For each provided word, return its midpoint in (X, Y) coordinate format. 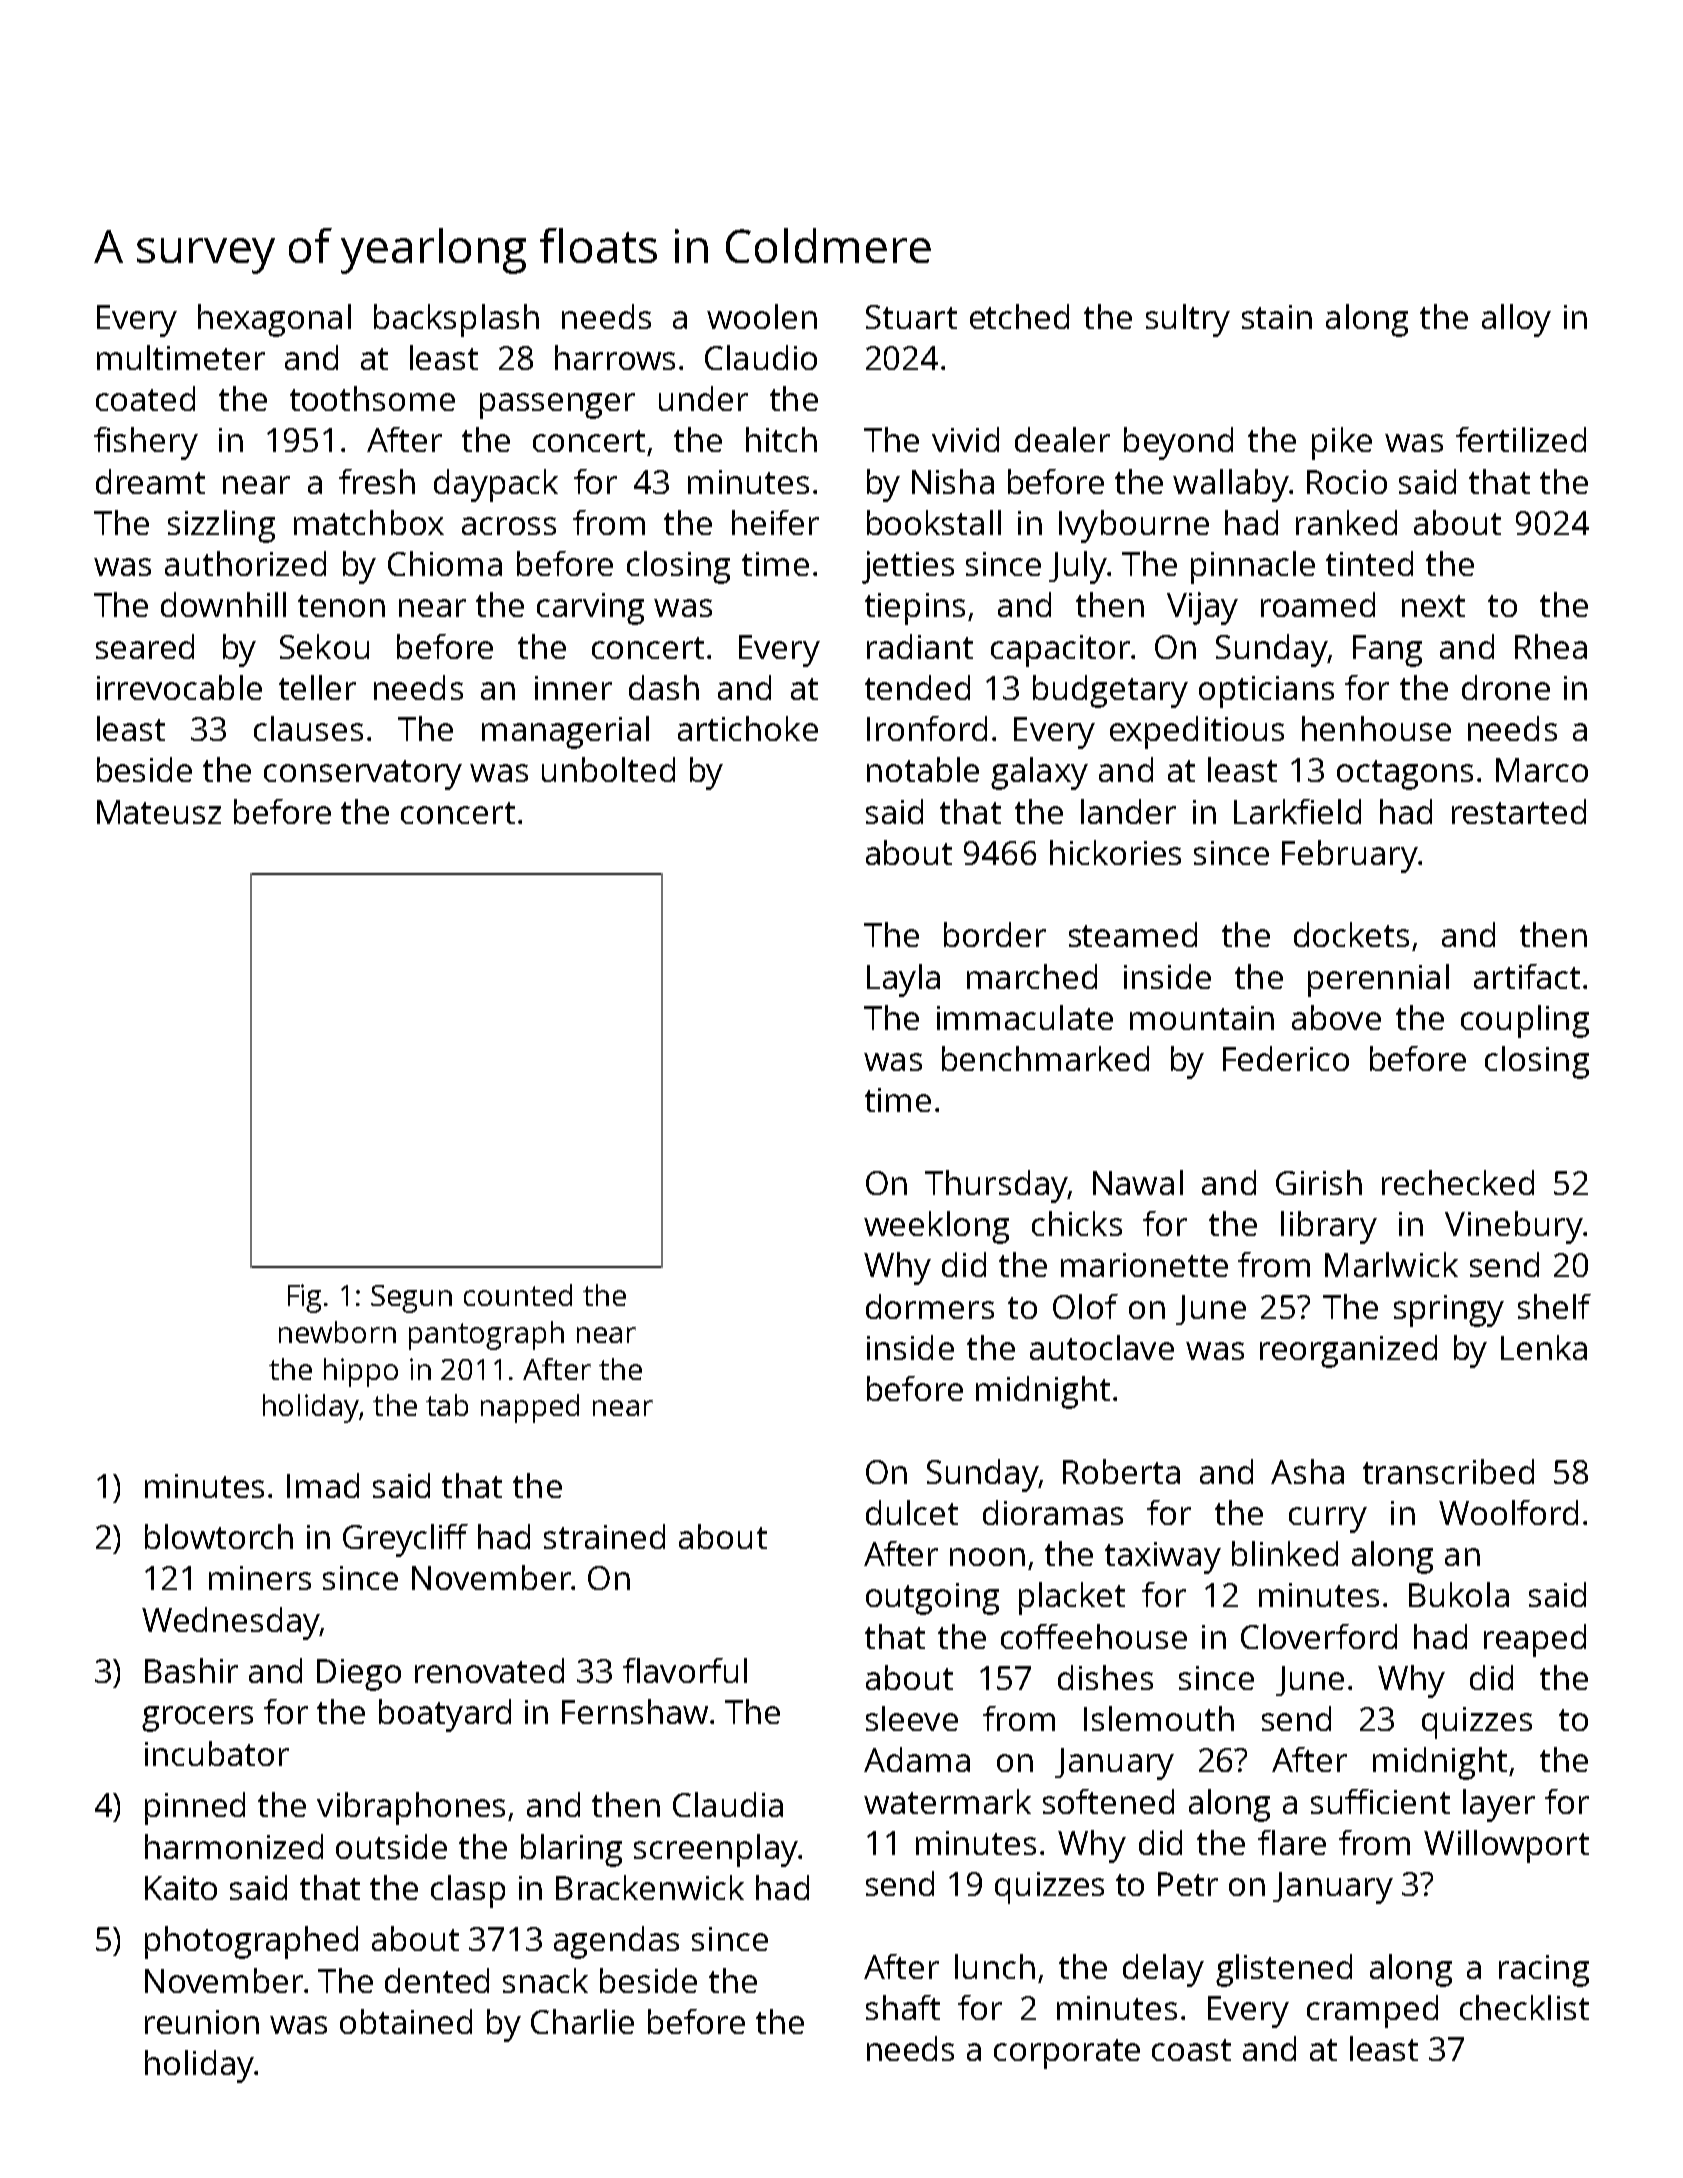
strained (604, 1536)
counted (518, 1295)
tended (917, 687)
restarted (1519, 811)
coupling (1525, 1021)
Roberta (1121, 1471)
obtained (406, 2021)
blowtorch (219, 1536)
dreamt (150, 481)
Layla (903, 980)
